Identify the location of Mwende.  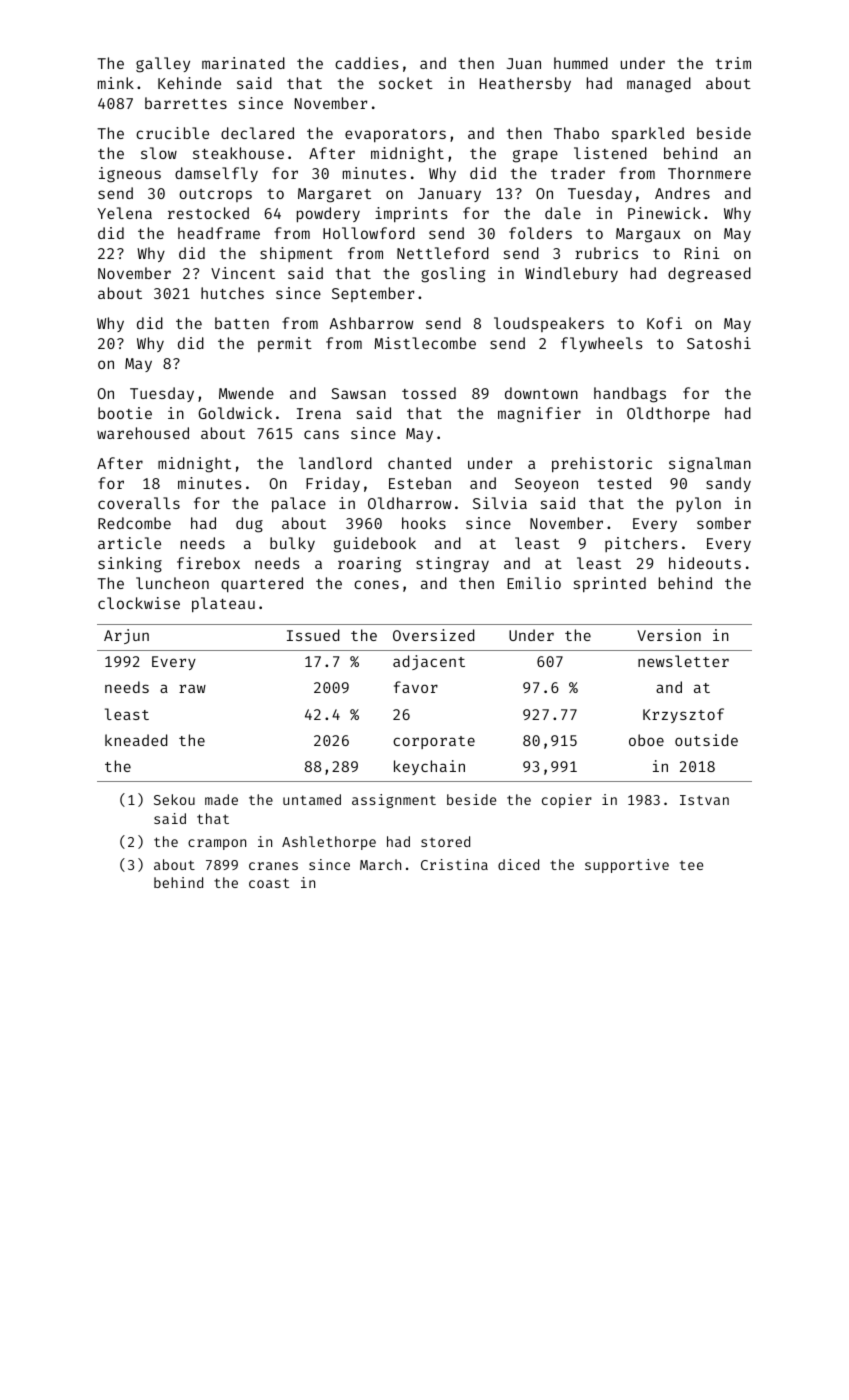
(246, 393).
